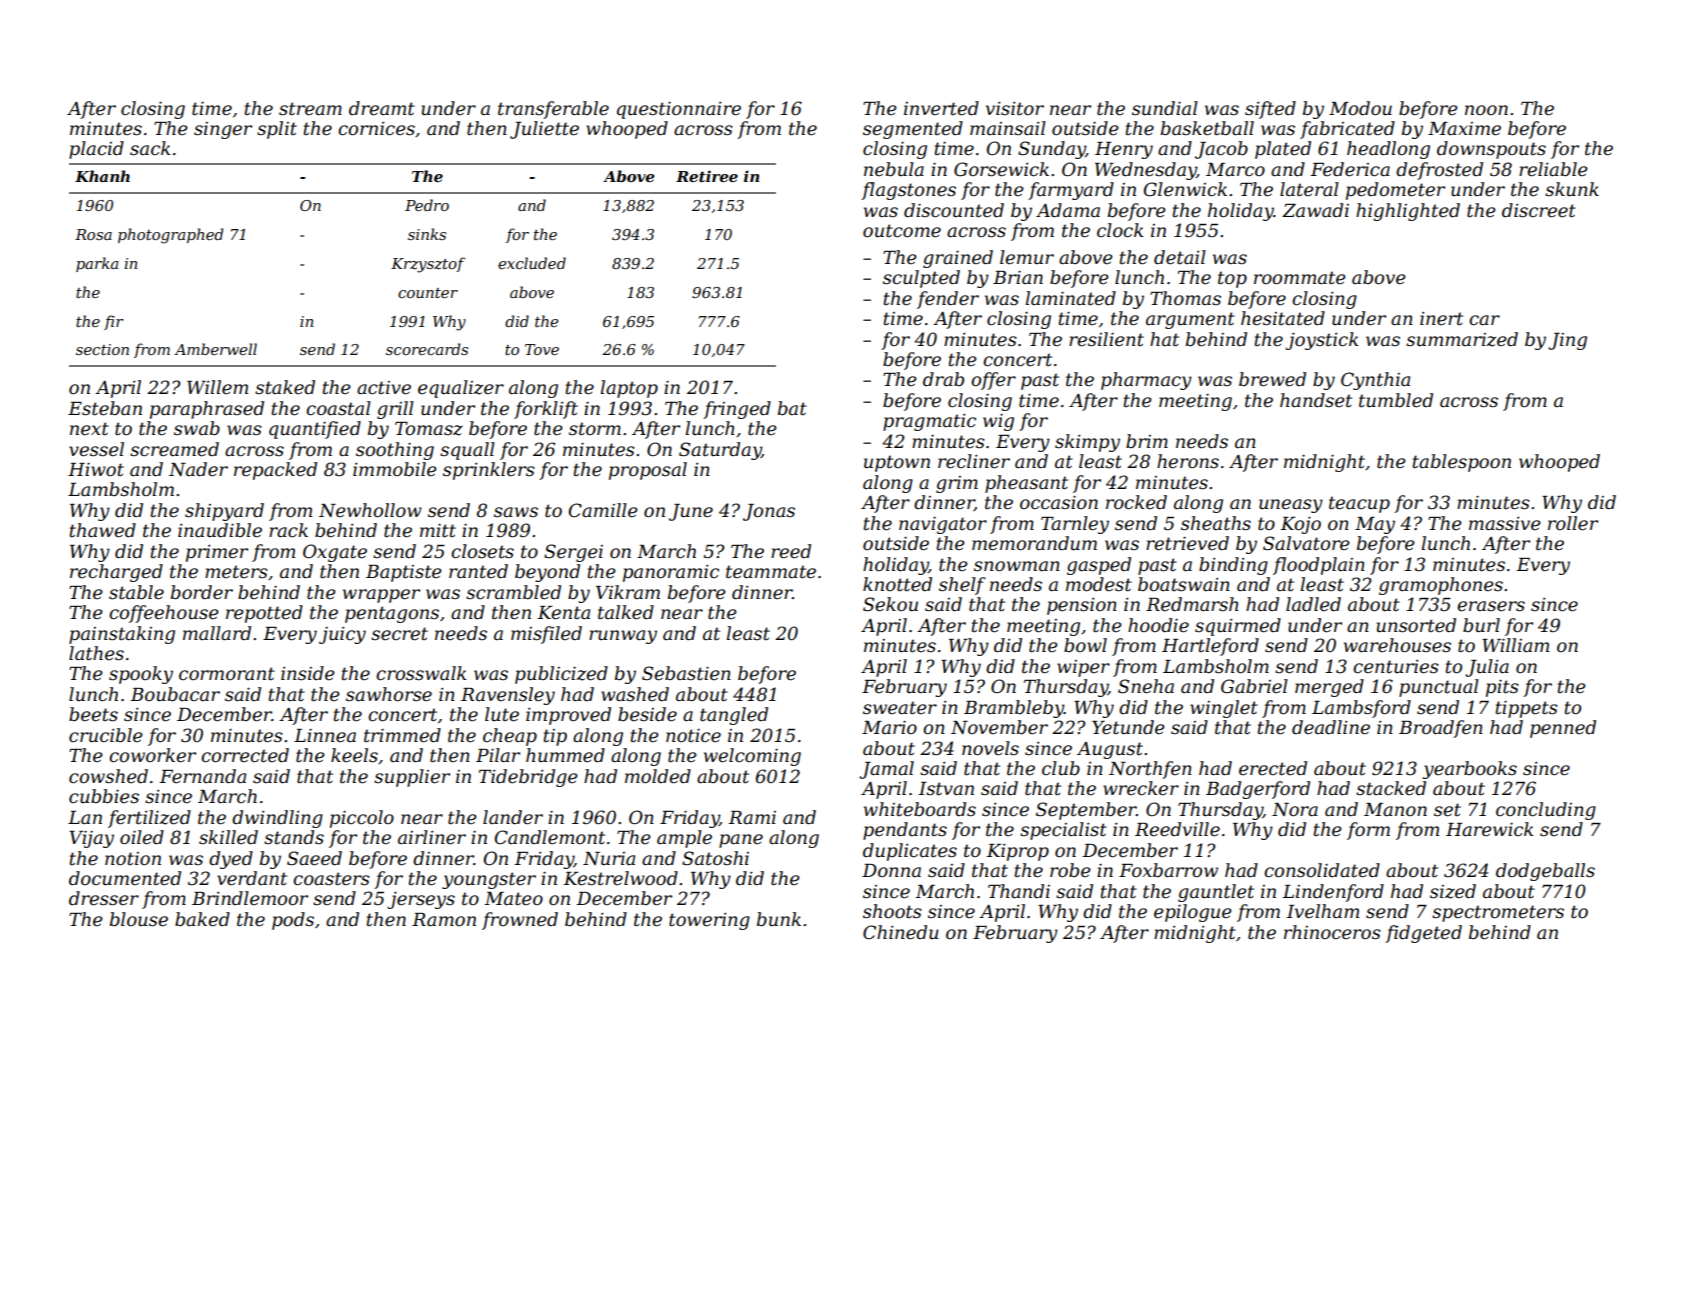 The width and height of the screenshot is (1686, 1303). Describe the element at coordinates (510, 737) in the screenshot. I see `cheap` at that location.
